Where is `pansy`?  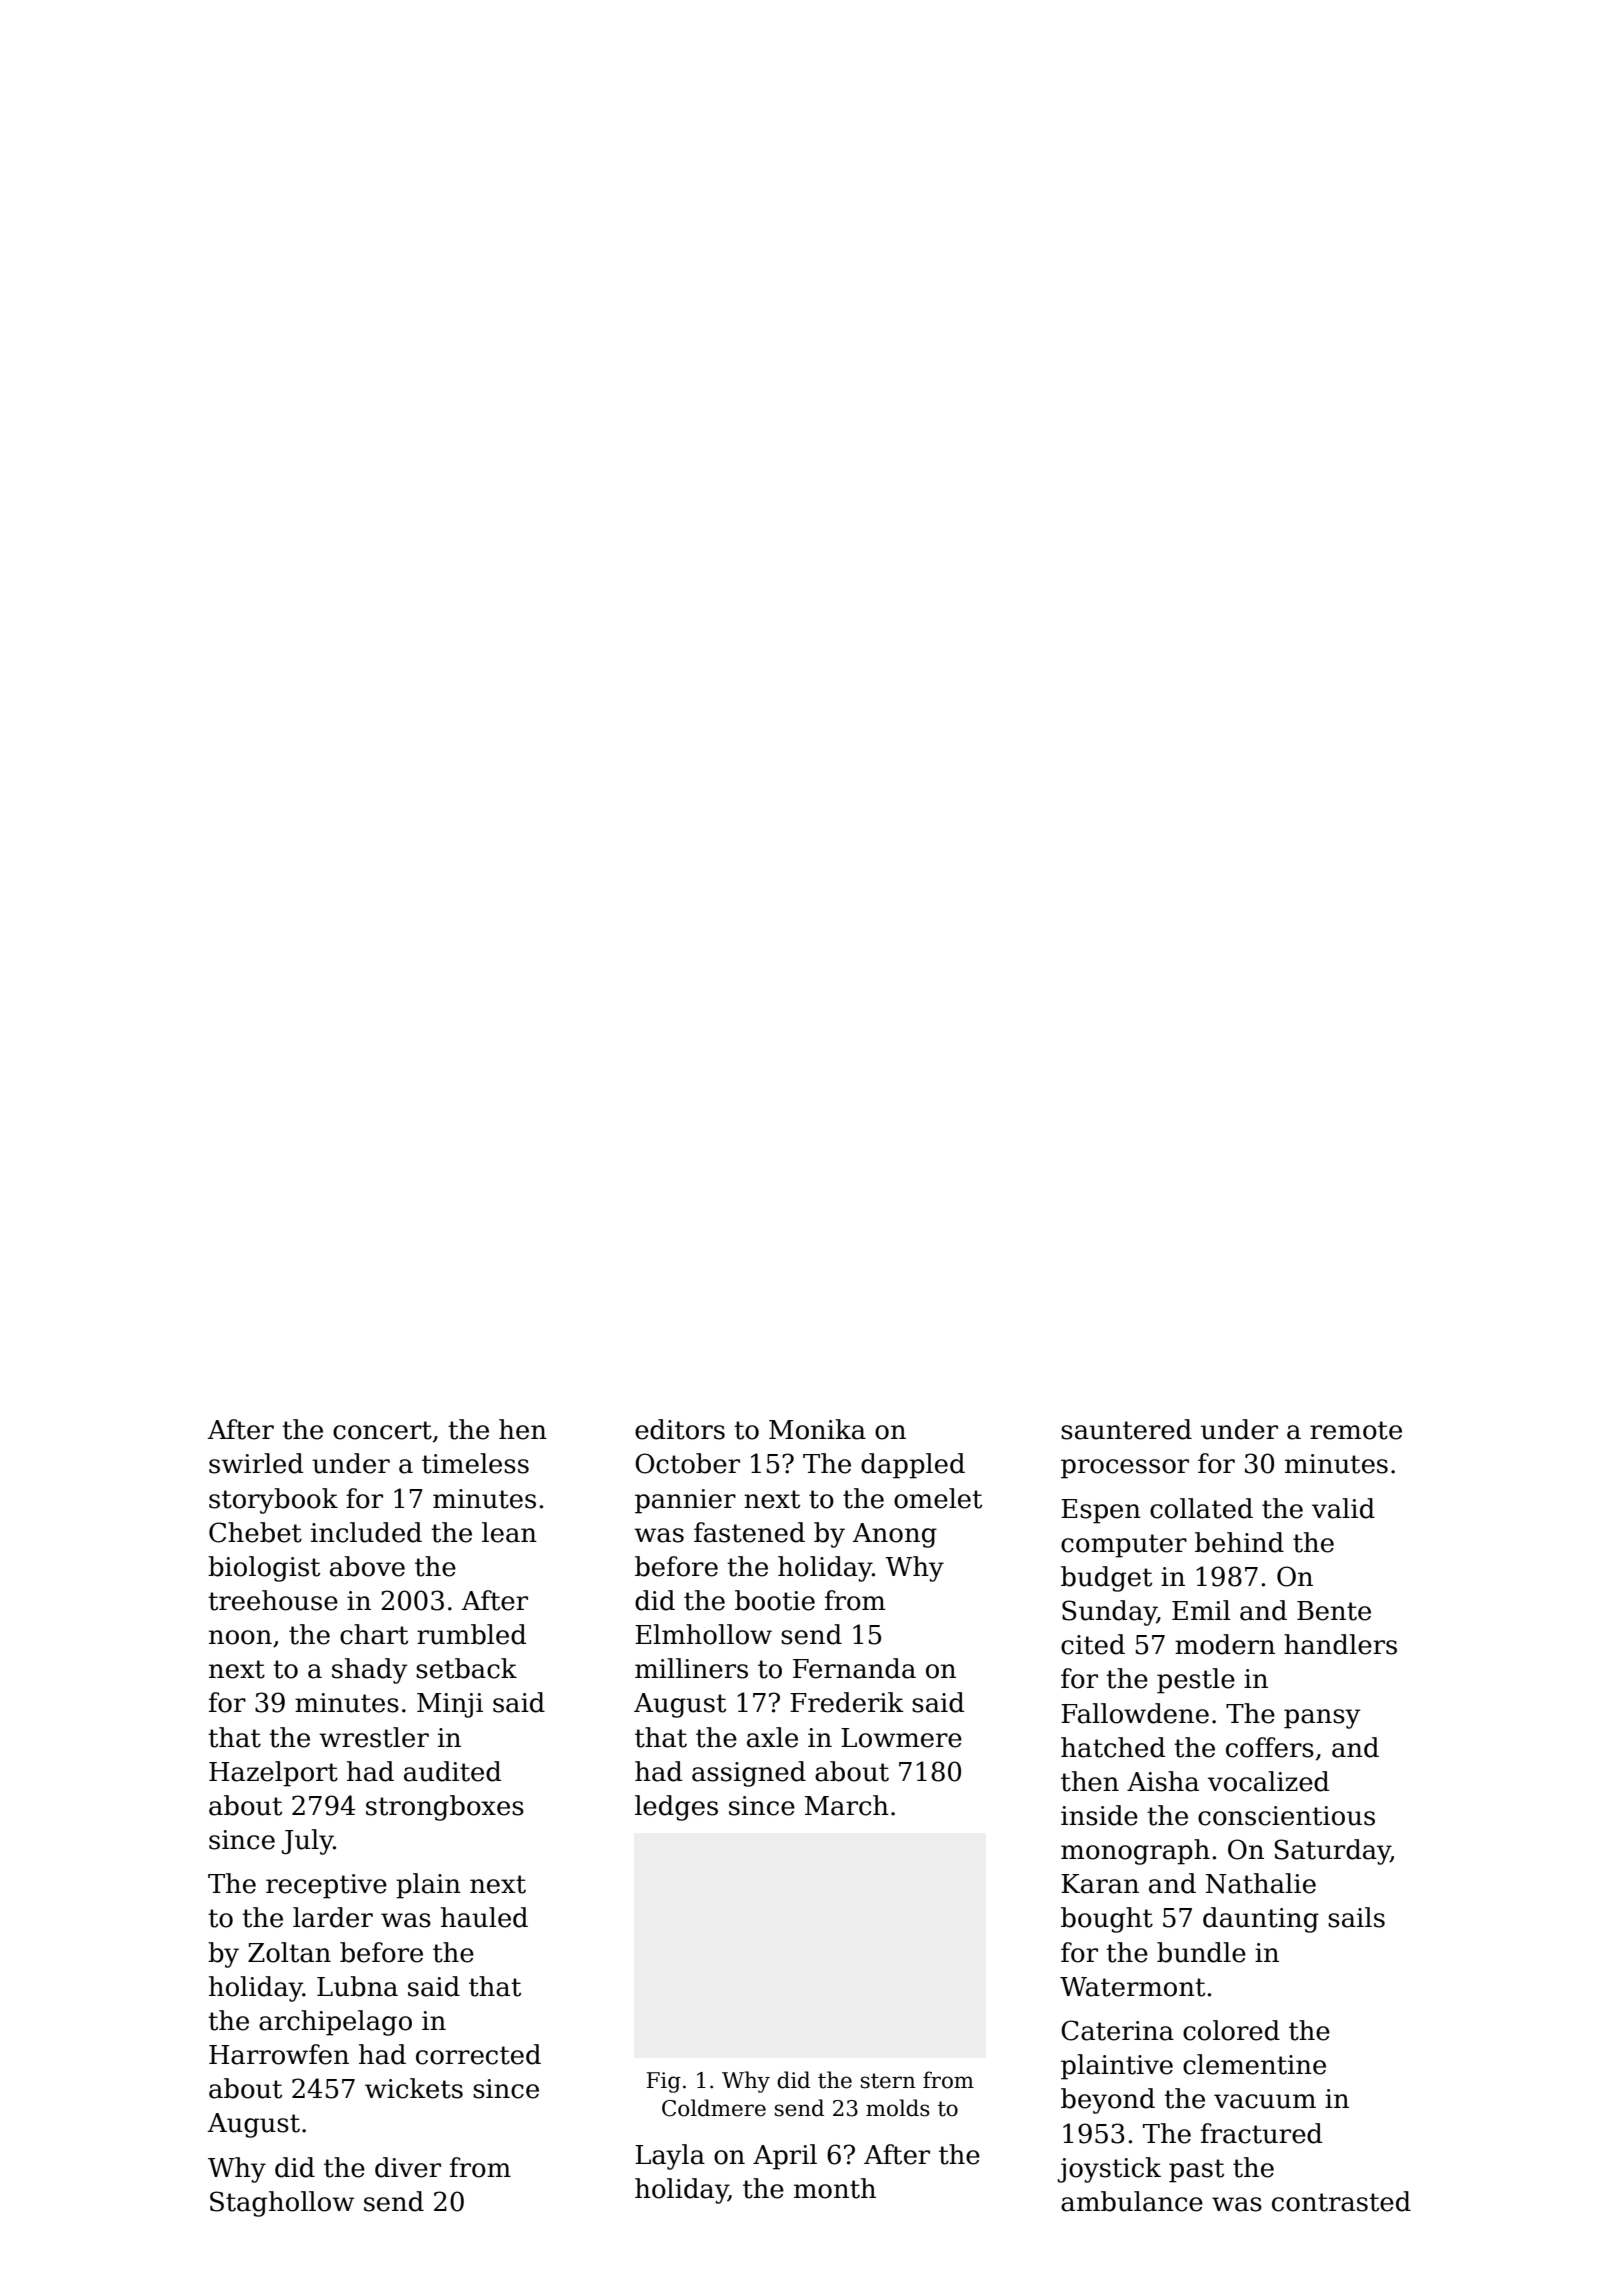 pansy is located at coordinates (1322, 1719).
